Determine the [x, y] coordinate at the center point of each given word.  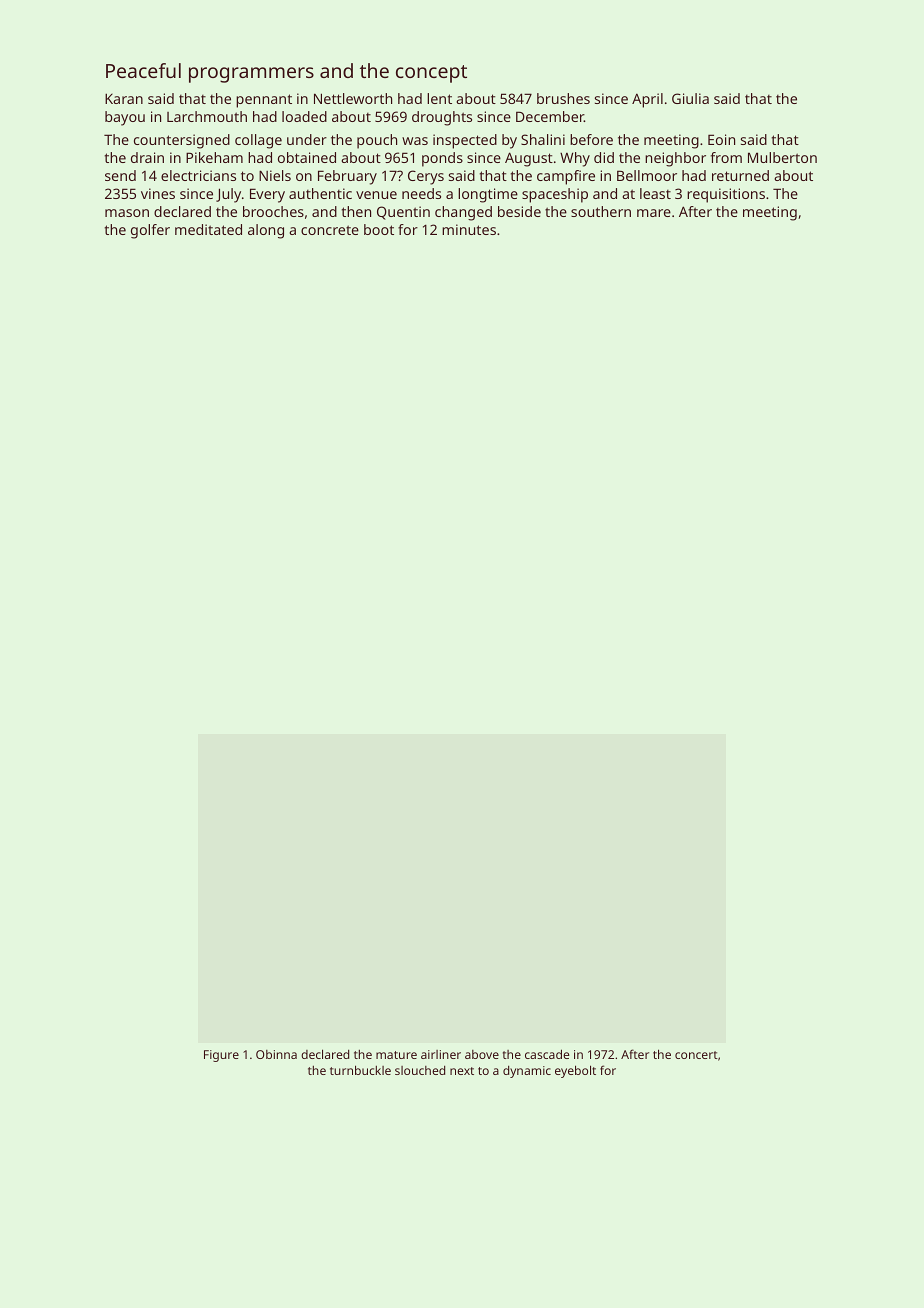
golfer [150, 231]
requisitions [726, 195]
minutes [469, 229]
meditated [208, 229]
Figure [221, 1056]
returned [740, 175]
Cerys [426, 177]
